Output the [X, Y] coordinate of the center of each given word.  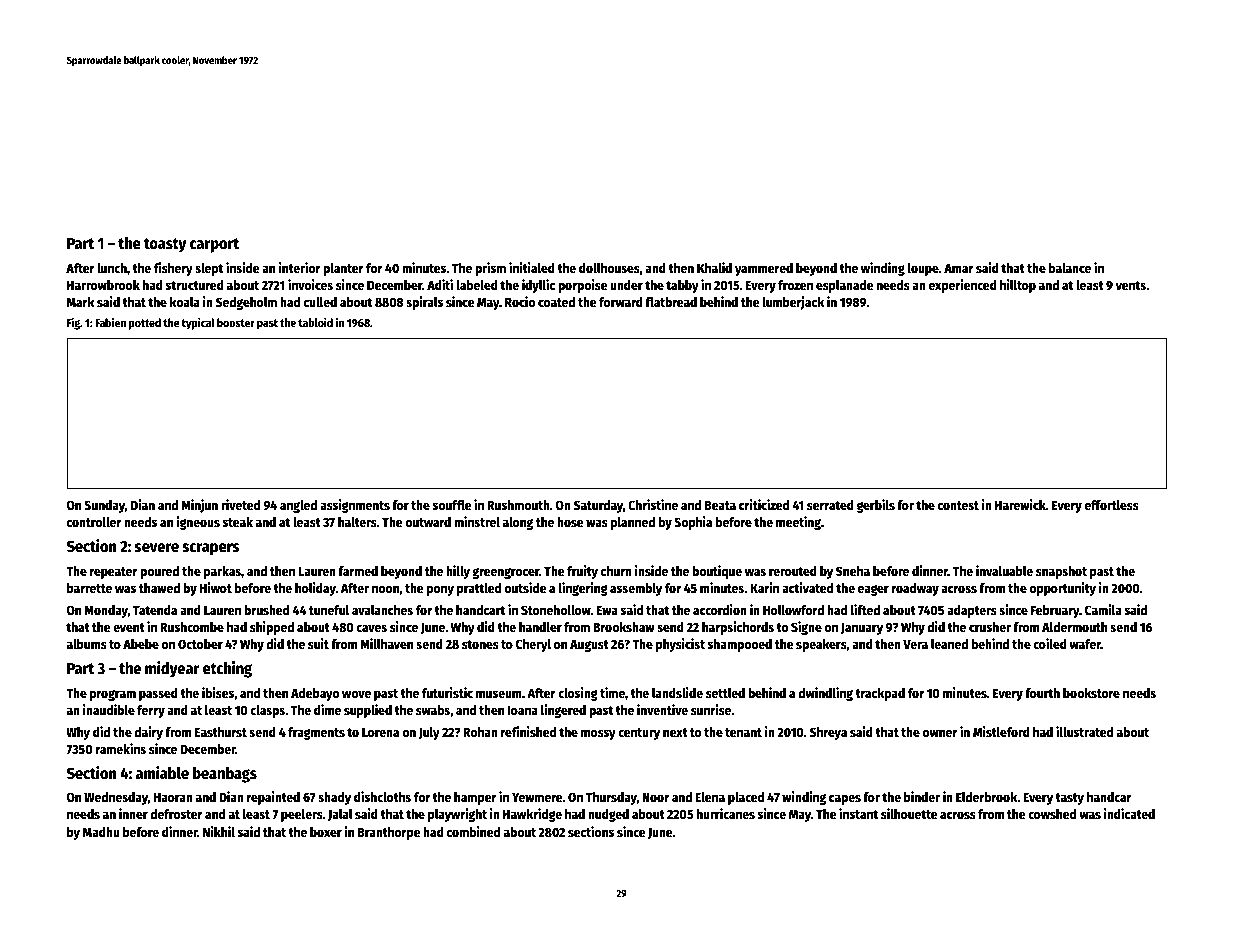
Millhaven [386, 643]
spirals [424, 303]
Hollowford [793, 610]
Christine [653, 504]
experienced [963, 286]
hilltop [1018, 286]
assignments [355, 506]
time [612, 692]
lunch [112, 268]
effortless [1112, 505]
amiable [162, 773]
